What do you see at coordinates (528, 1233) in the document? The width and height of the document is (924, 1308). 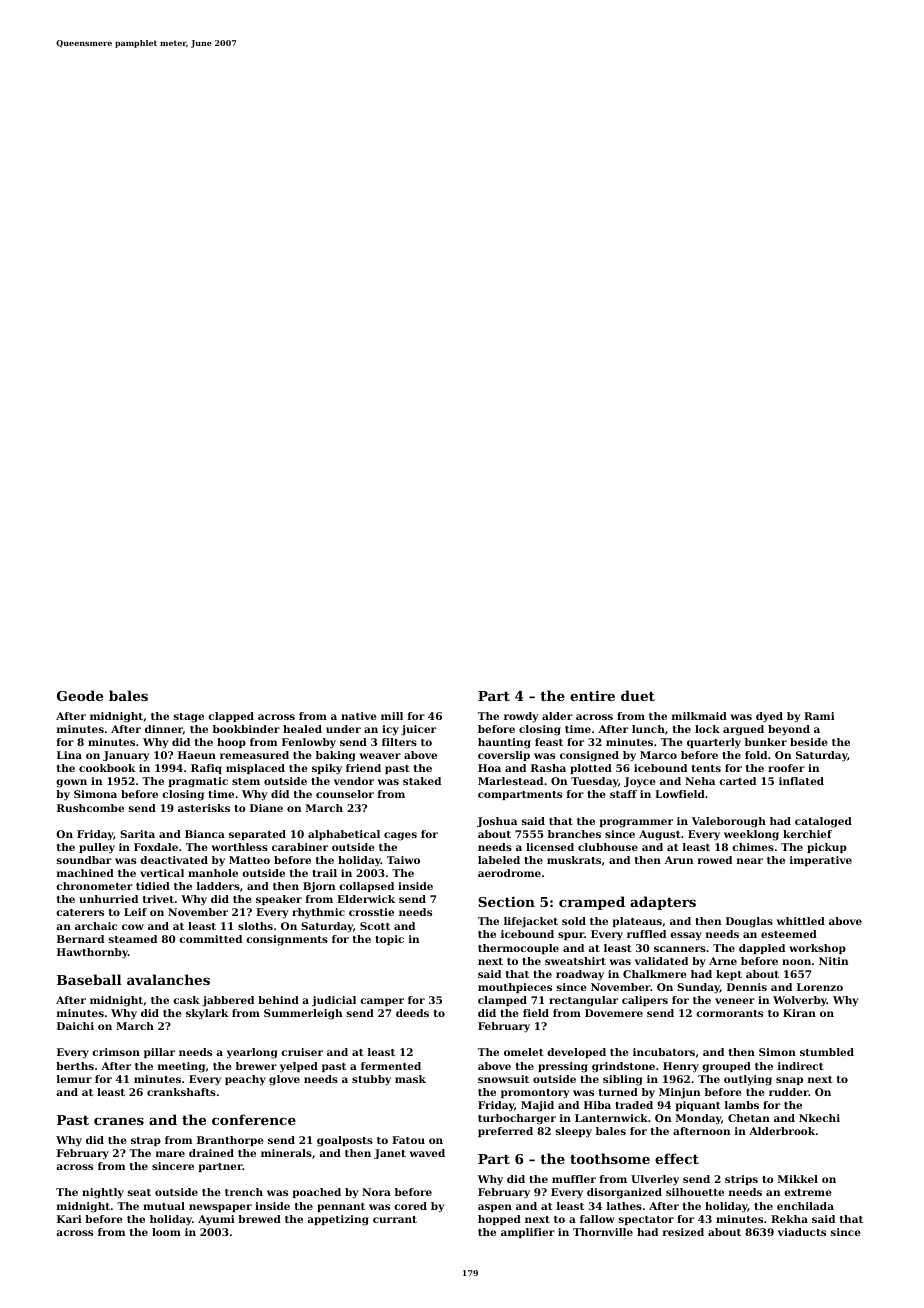 I see `amplifier` at bounding box center [528, 1233].
